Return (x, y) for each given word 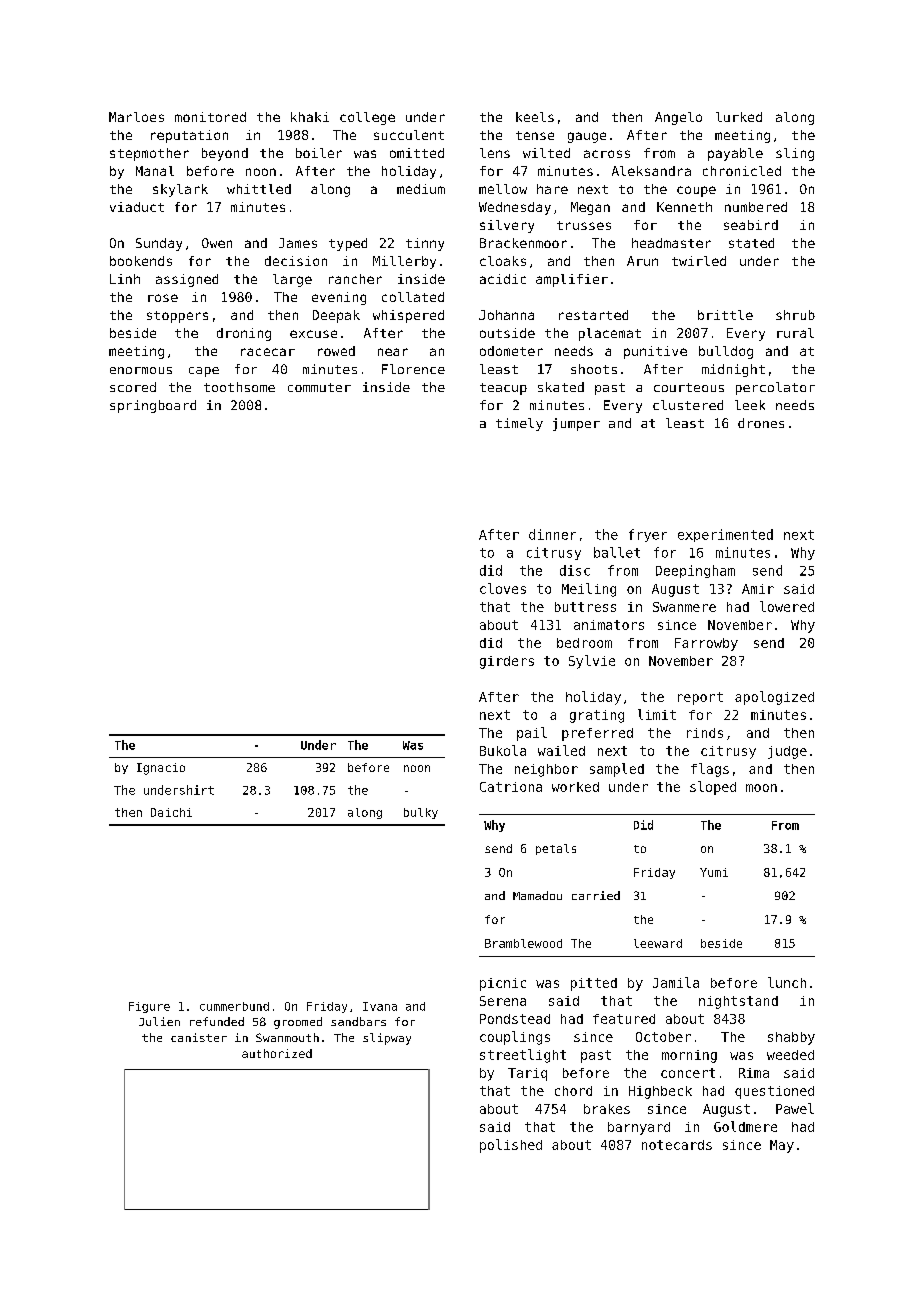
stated (751, 243)
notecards (677, 1145)
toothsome (239, 387)
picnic (503, 984)
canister (199, 1037)
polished (511, 1146)
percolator (775, 388)
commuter (319, 387)
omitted (417, 153)
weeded (790, 1055)
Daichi (171, 812)
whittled (259, 189)
